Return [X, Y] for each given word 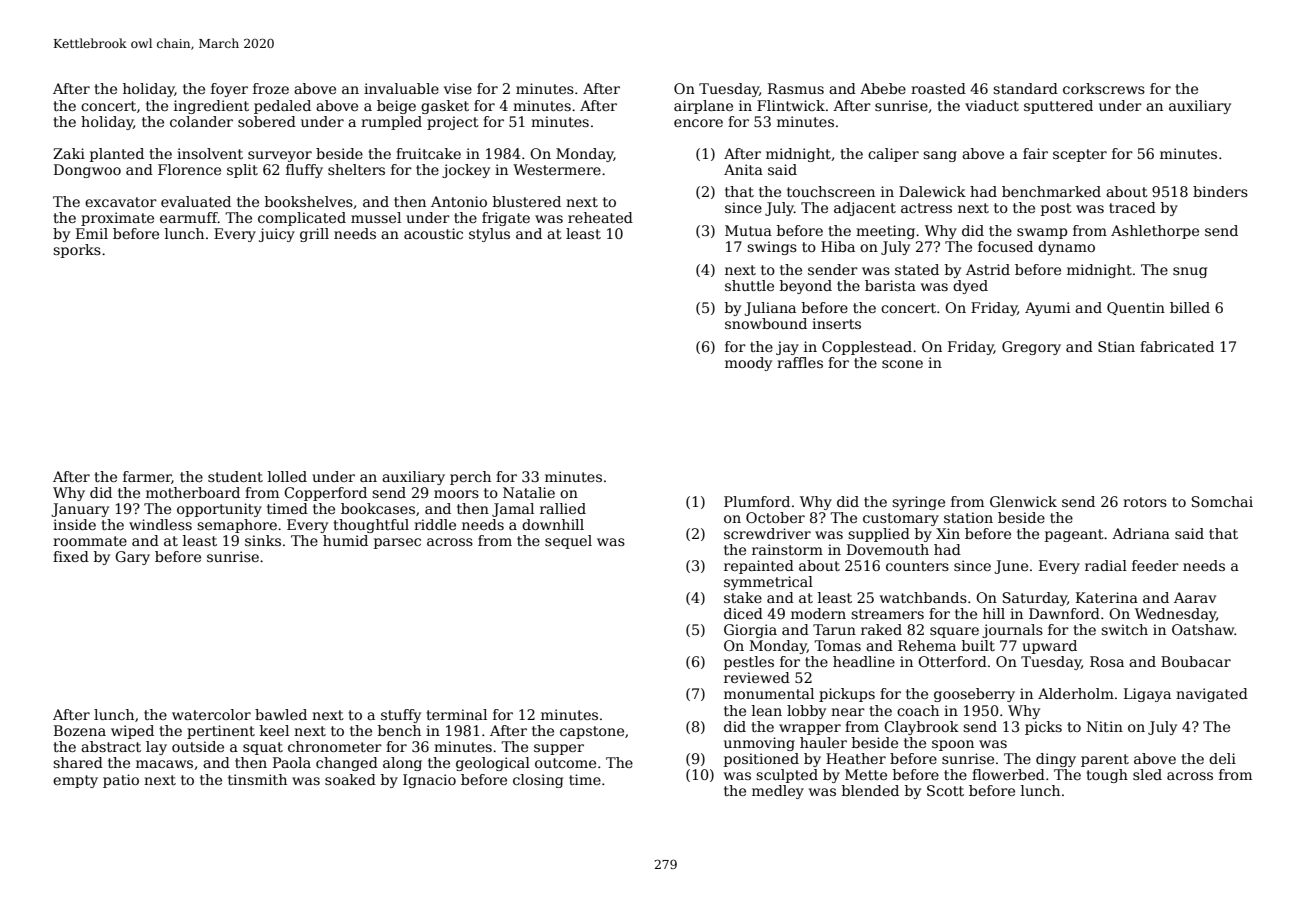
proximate [117, 219]
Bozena [80, 730]
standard [1025, 88]
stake [743, 597]
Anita [743, 169]
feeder [1155, 565]
